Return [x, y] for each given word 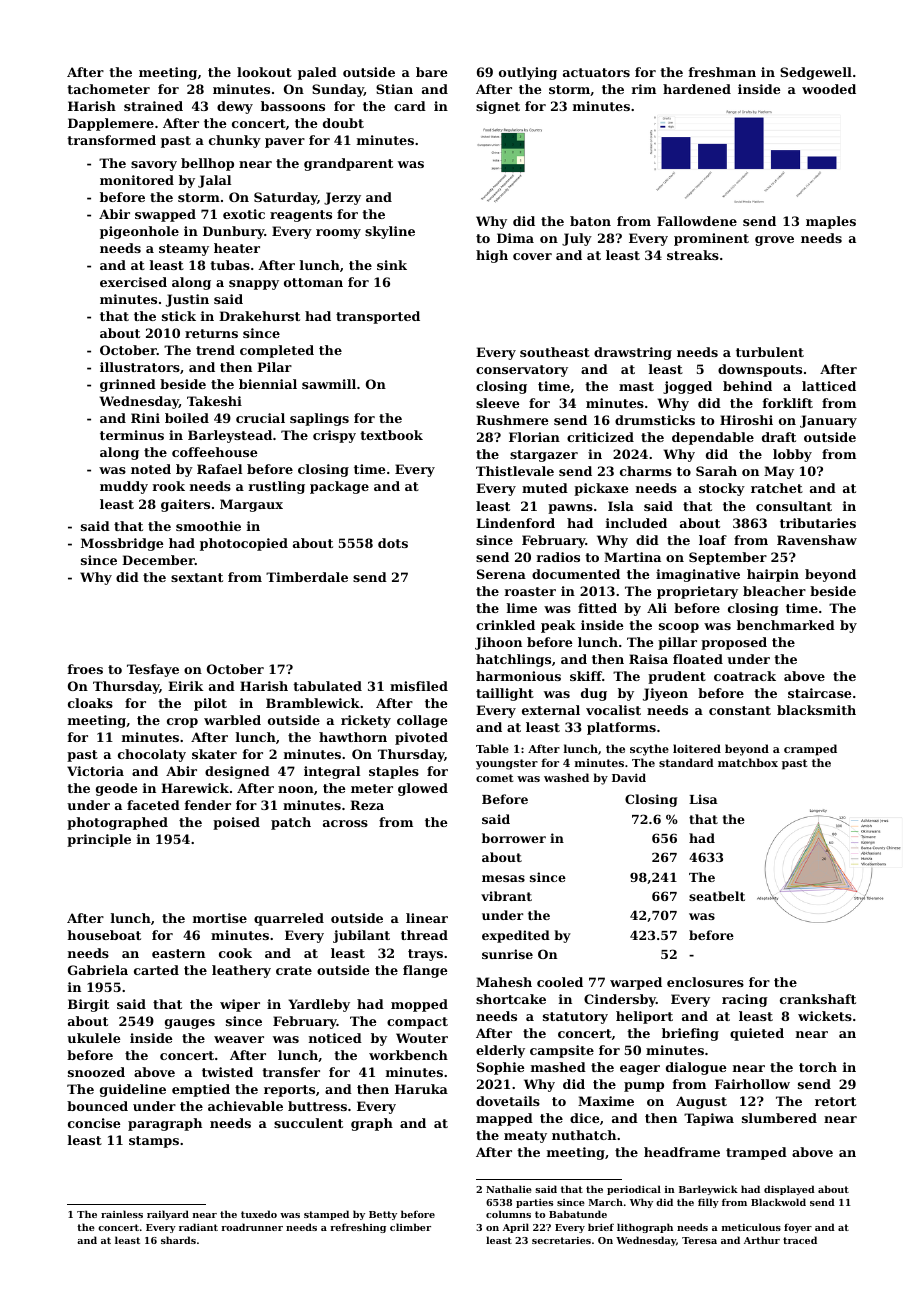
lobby [792, 455]
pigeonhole [139, 232]
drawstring [633, 353]
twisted [227, 1072]
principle [99, 840]
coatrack [745, 676]
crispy [334, 436]
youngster [507, 764]
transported [378, 317]
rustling [277, 487]
